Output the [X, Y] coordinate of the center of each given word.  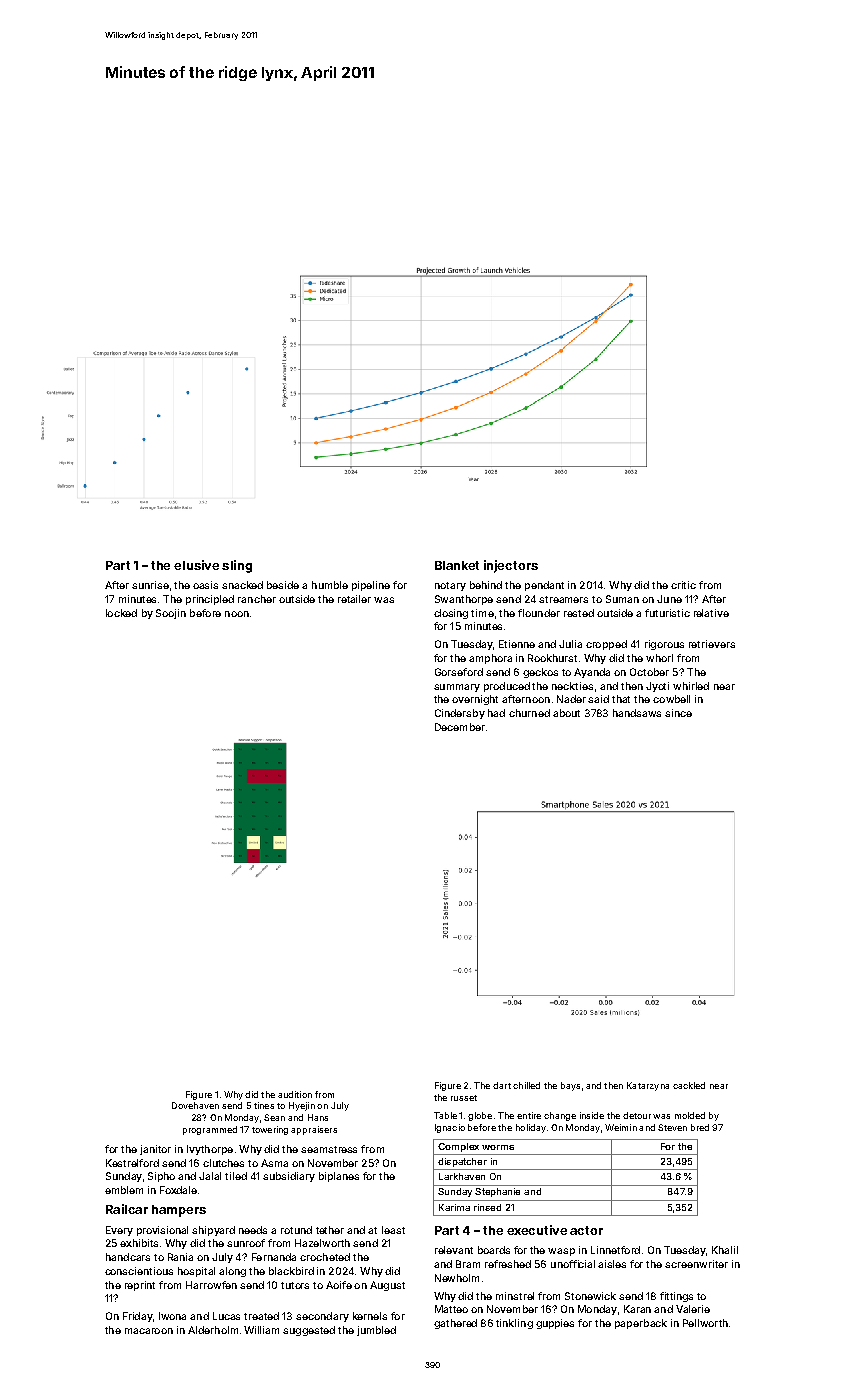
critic [683, 585]
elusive [196, 565]
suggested [309, 1331]
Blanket [457, 565]
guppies [555, 1324]
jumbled [376, 1331]
